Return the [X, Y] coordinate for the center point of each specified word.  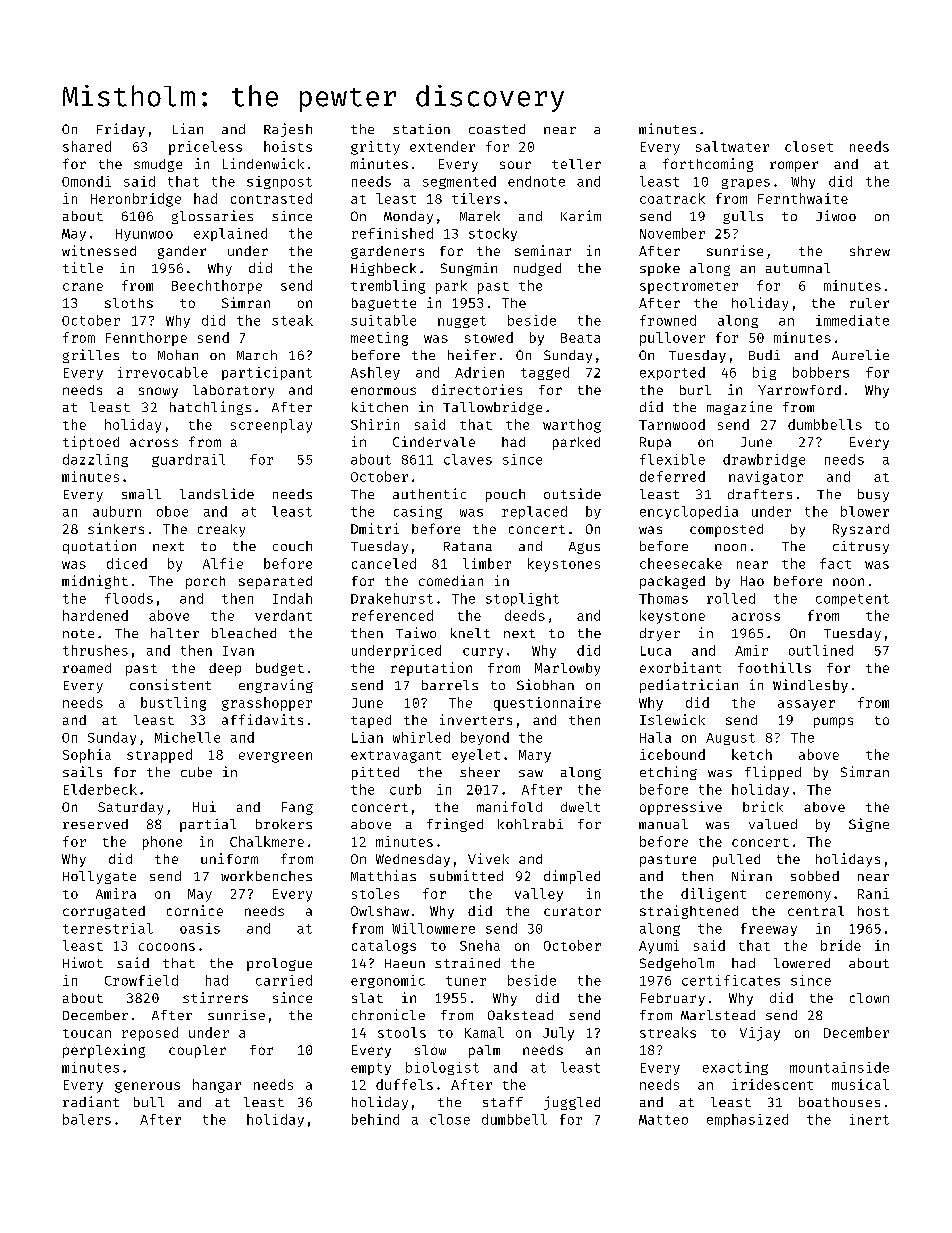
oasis [200, 928]
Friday [121, 130]
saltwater [732, 146]
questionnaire [547, 704]
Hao [752, 581]
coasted [497, 129]
